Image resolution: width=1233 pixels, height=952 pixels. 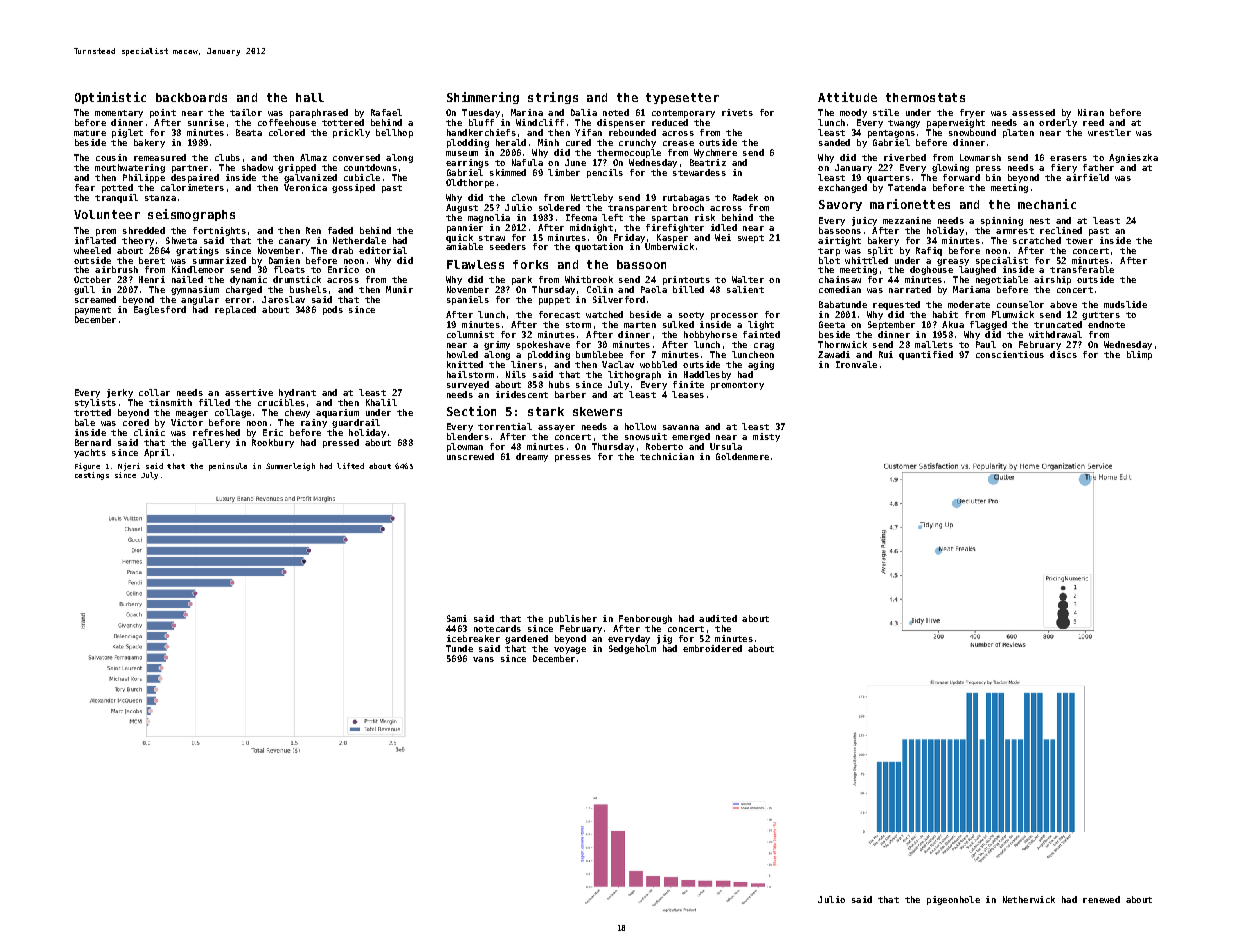 What do you see at coordinates (314, 423) in the screenshot?
I see `rainy` at bounding box center [314, 423].
